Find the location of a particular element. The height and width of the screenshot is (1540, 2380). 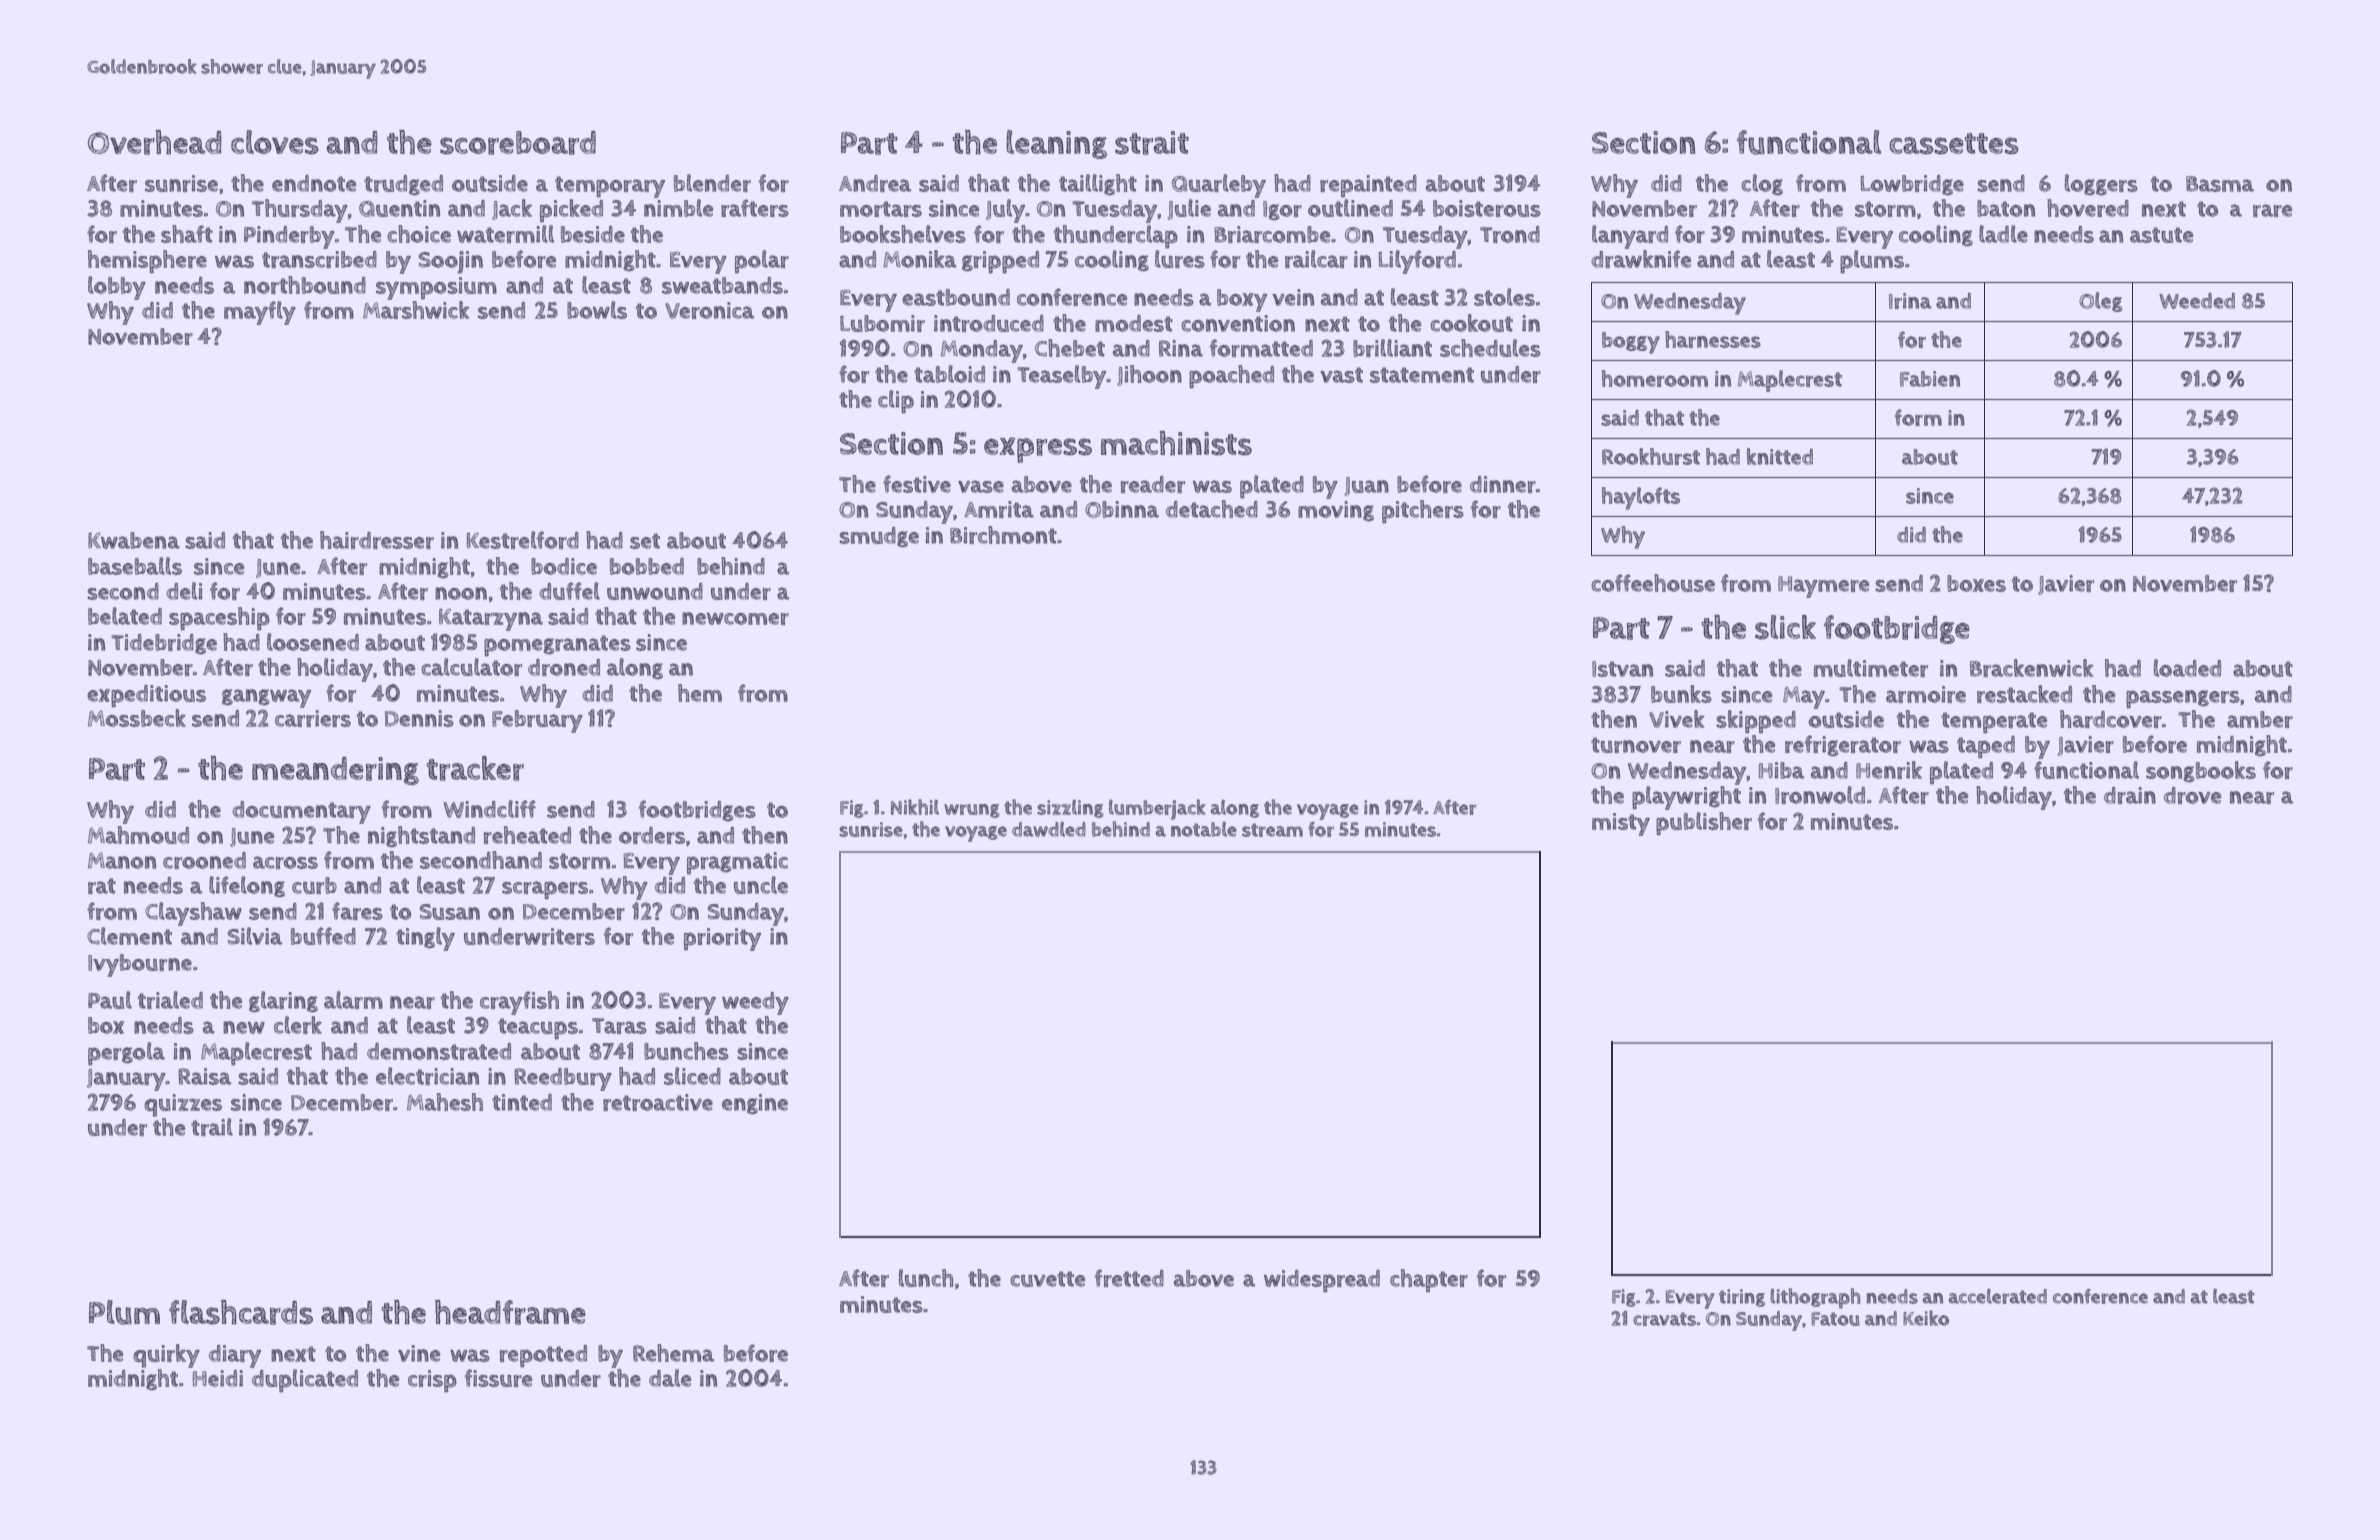

Igor is located at coordinates (1282, 211).
